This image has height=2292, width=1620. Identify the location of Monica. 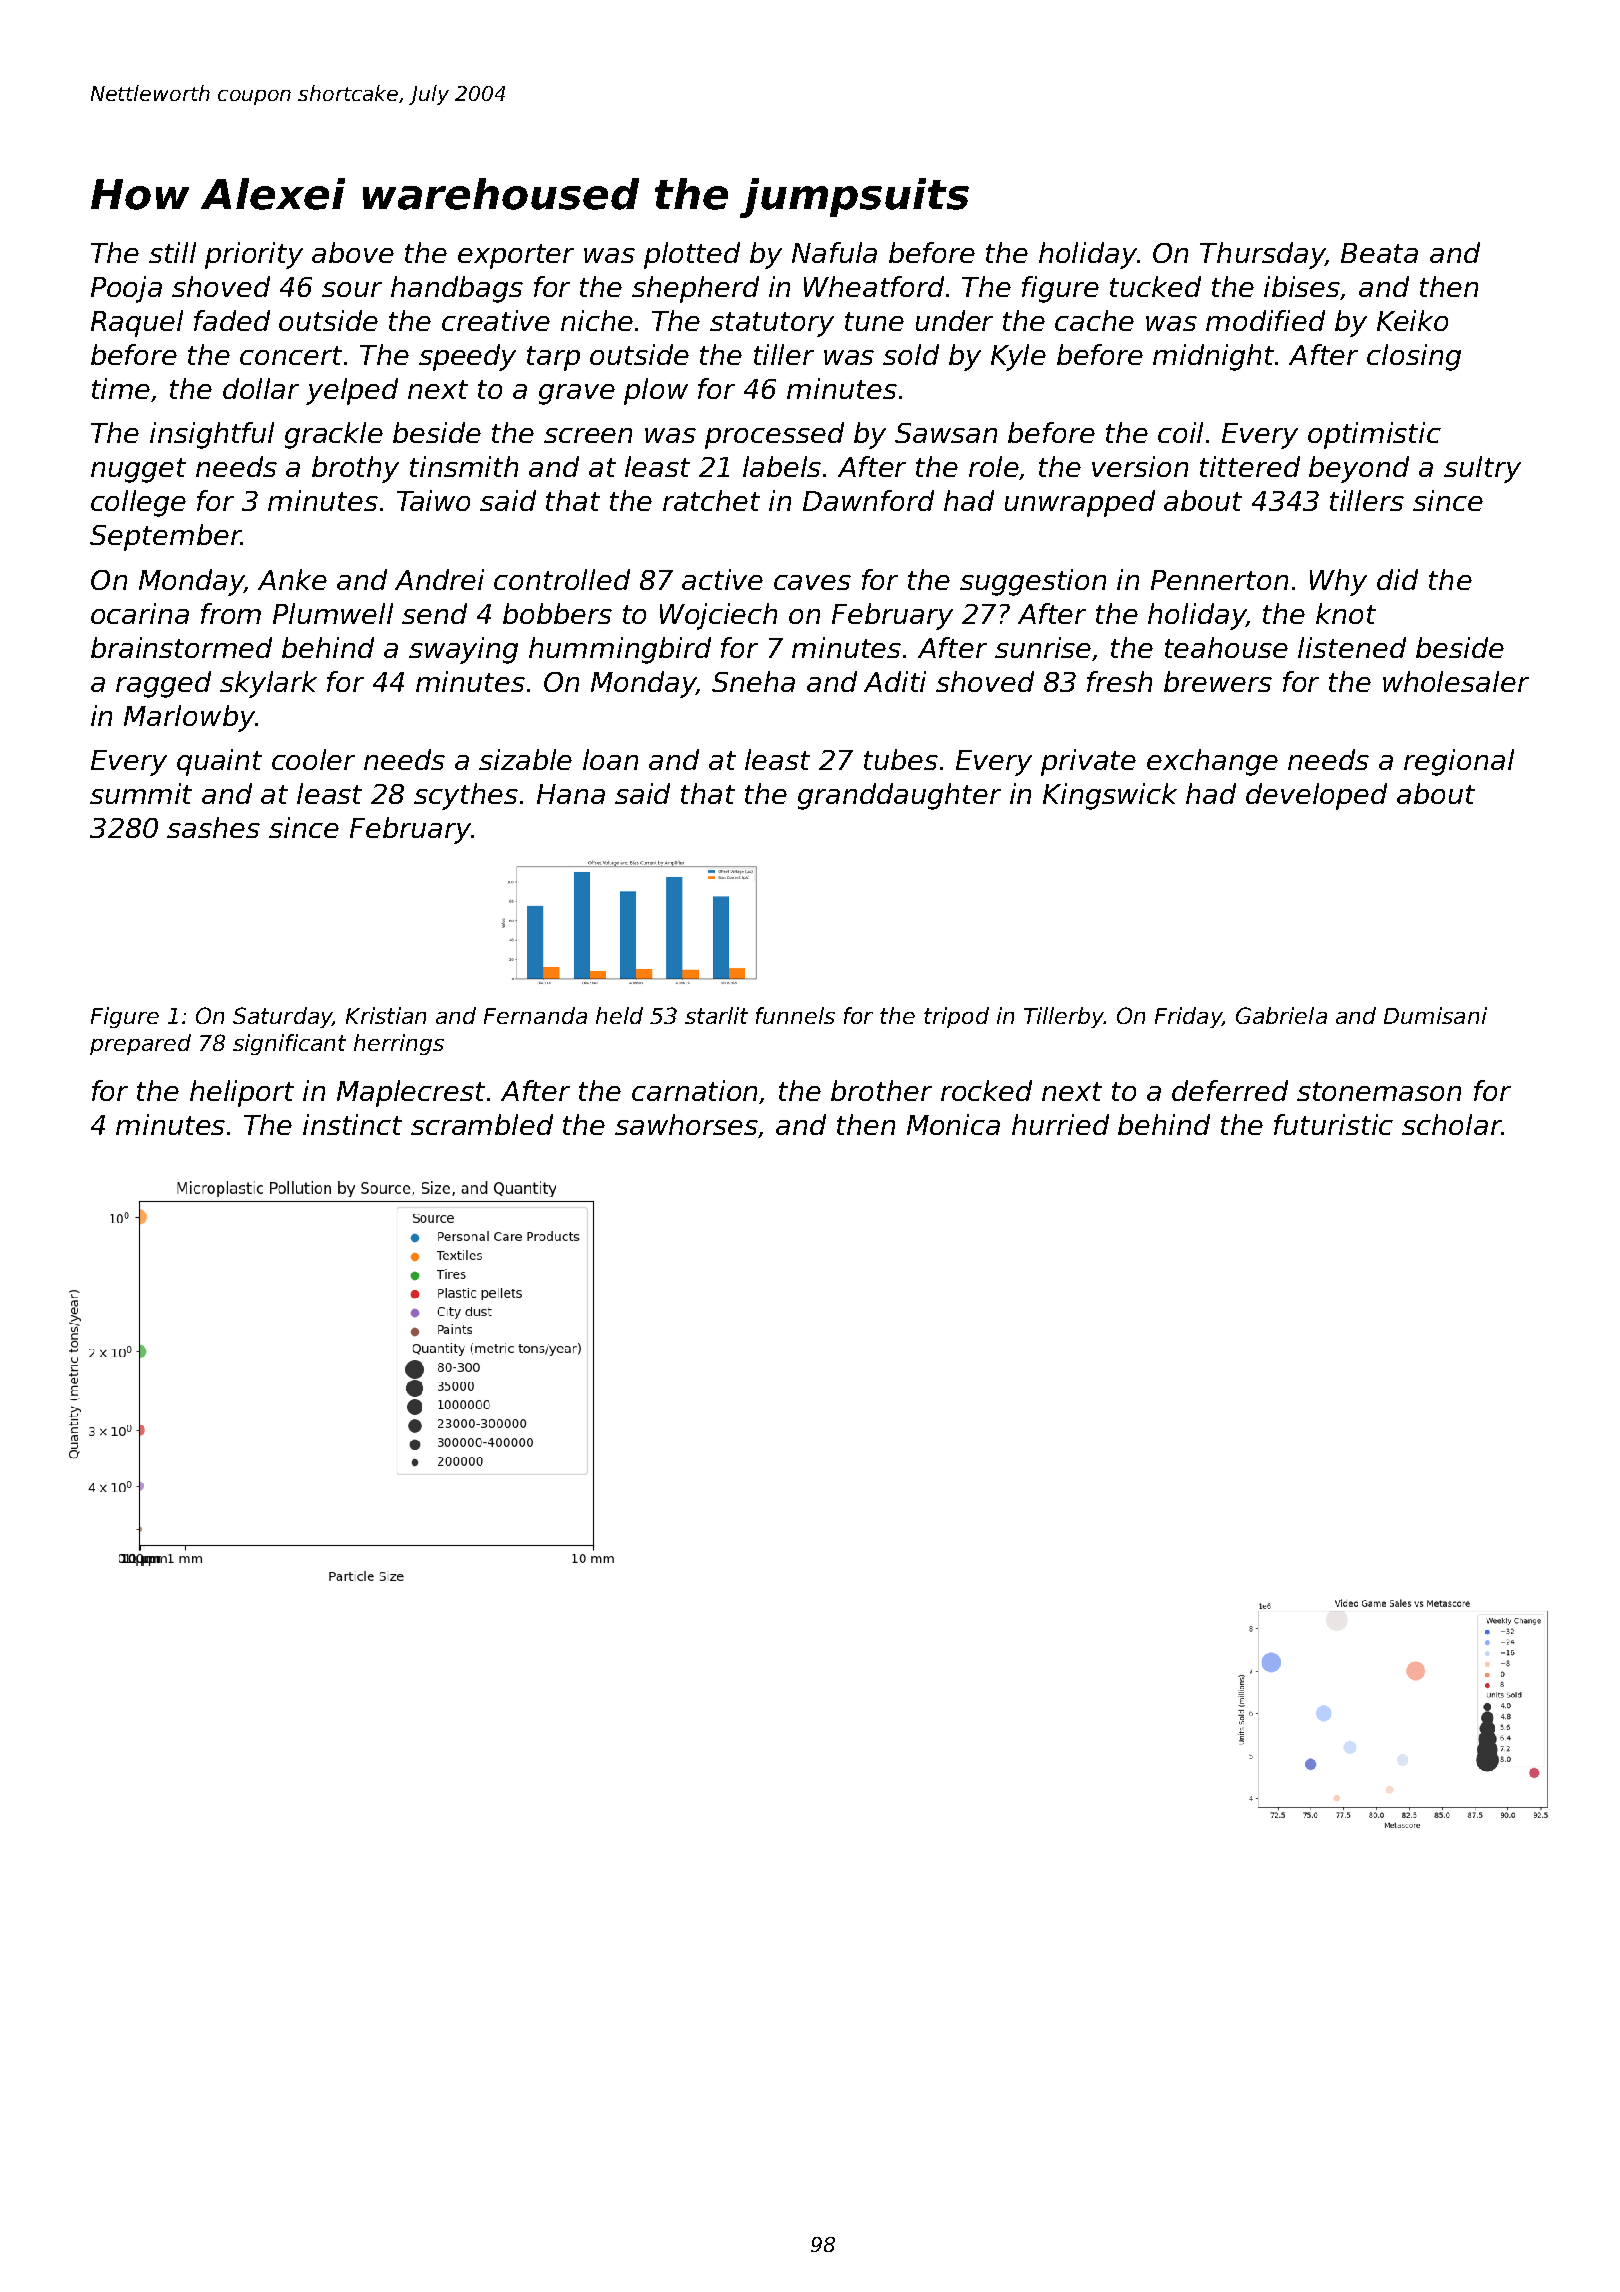
(953, 1124).
